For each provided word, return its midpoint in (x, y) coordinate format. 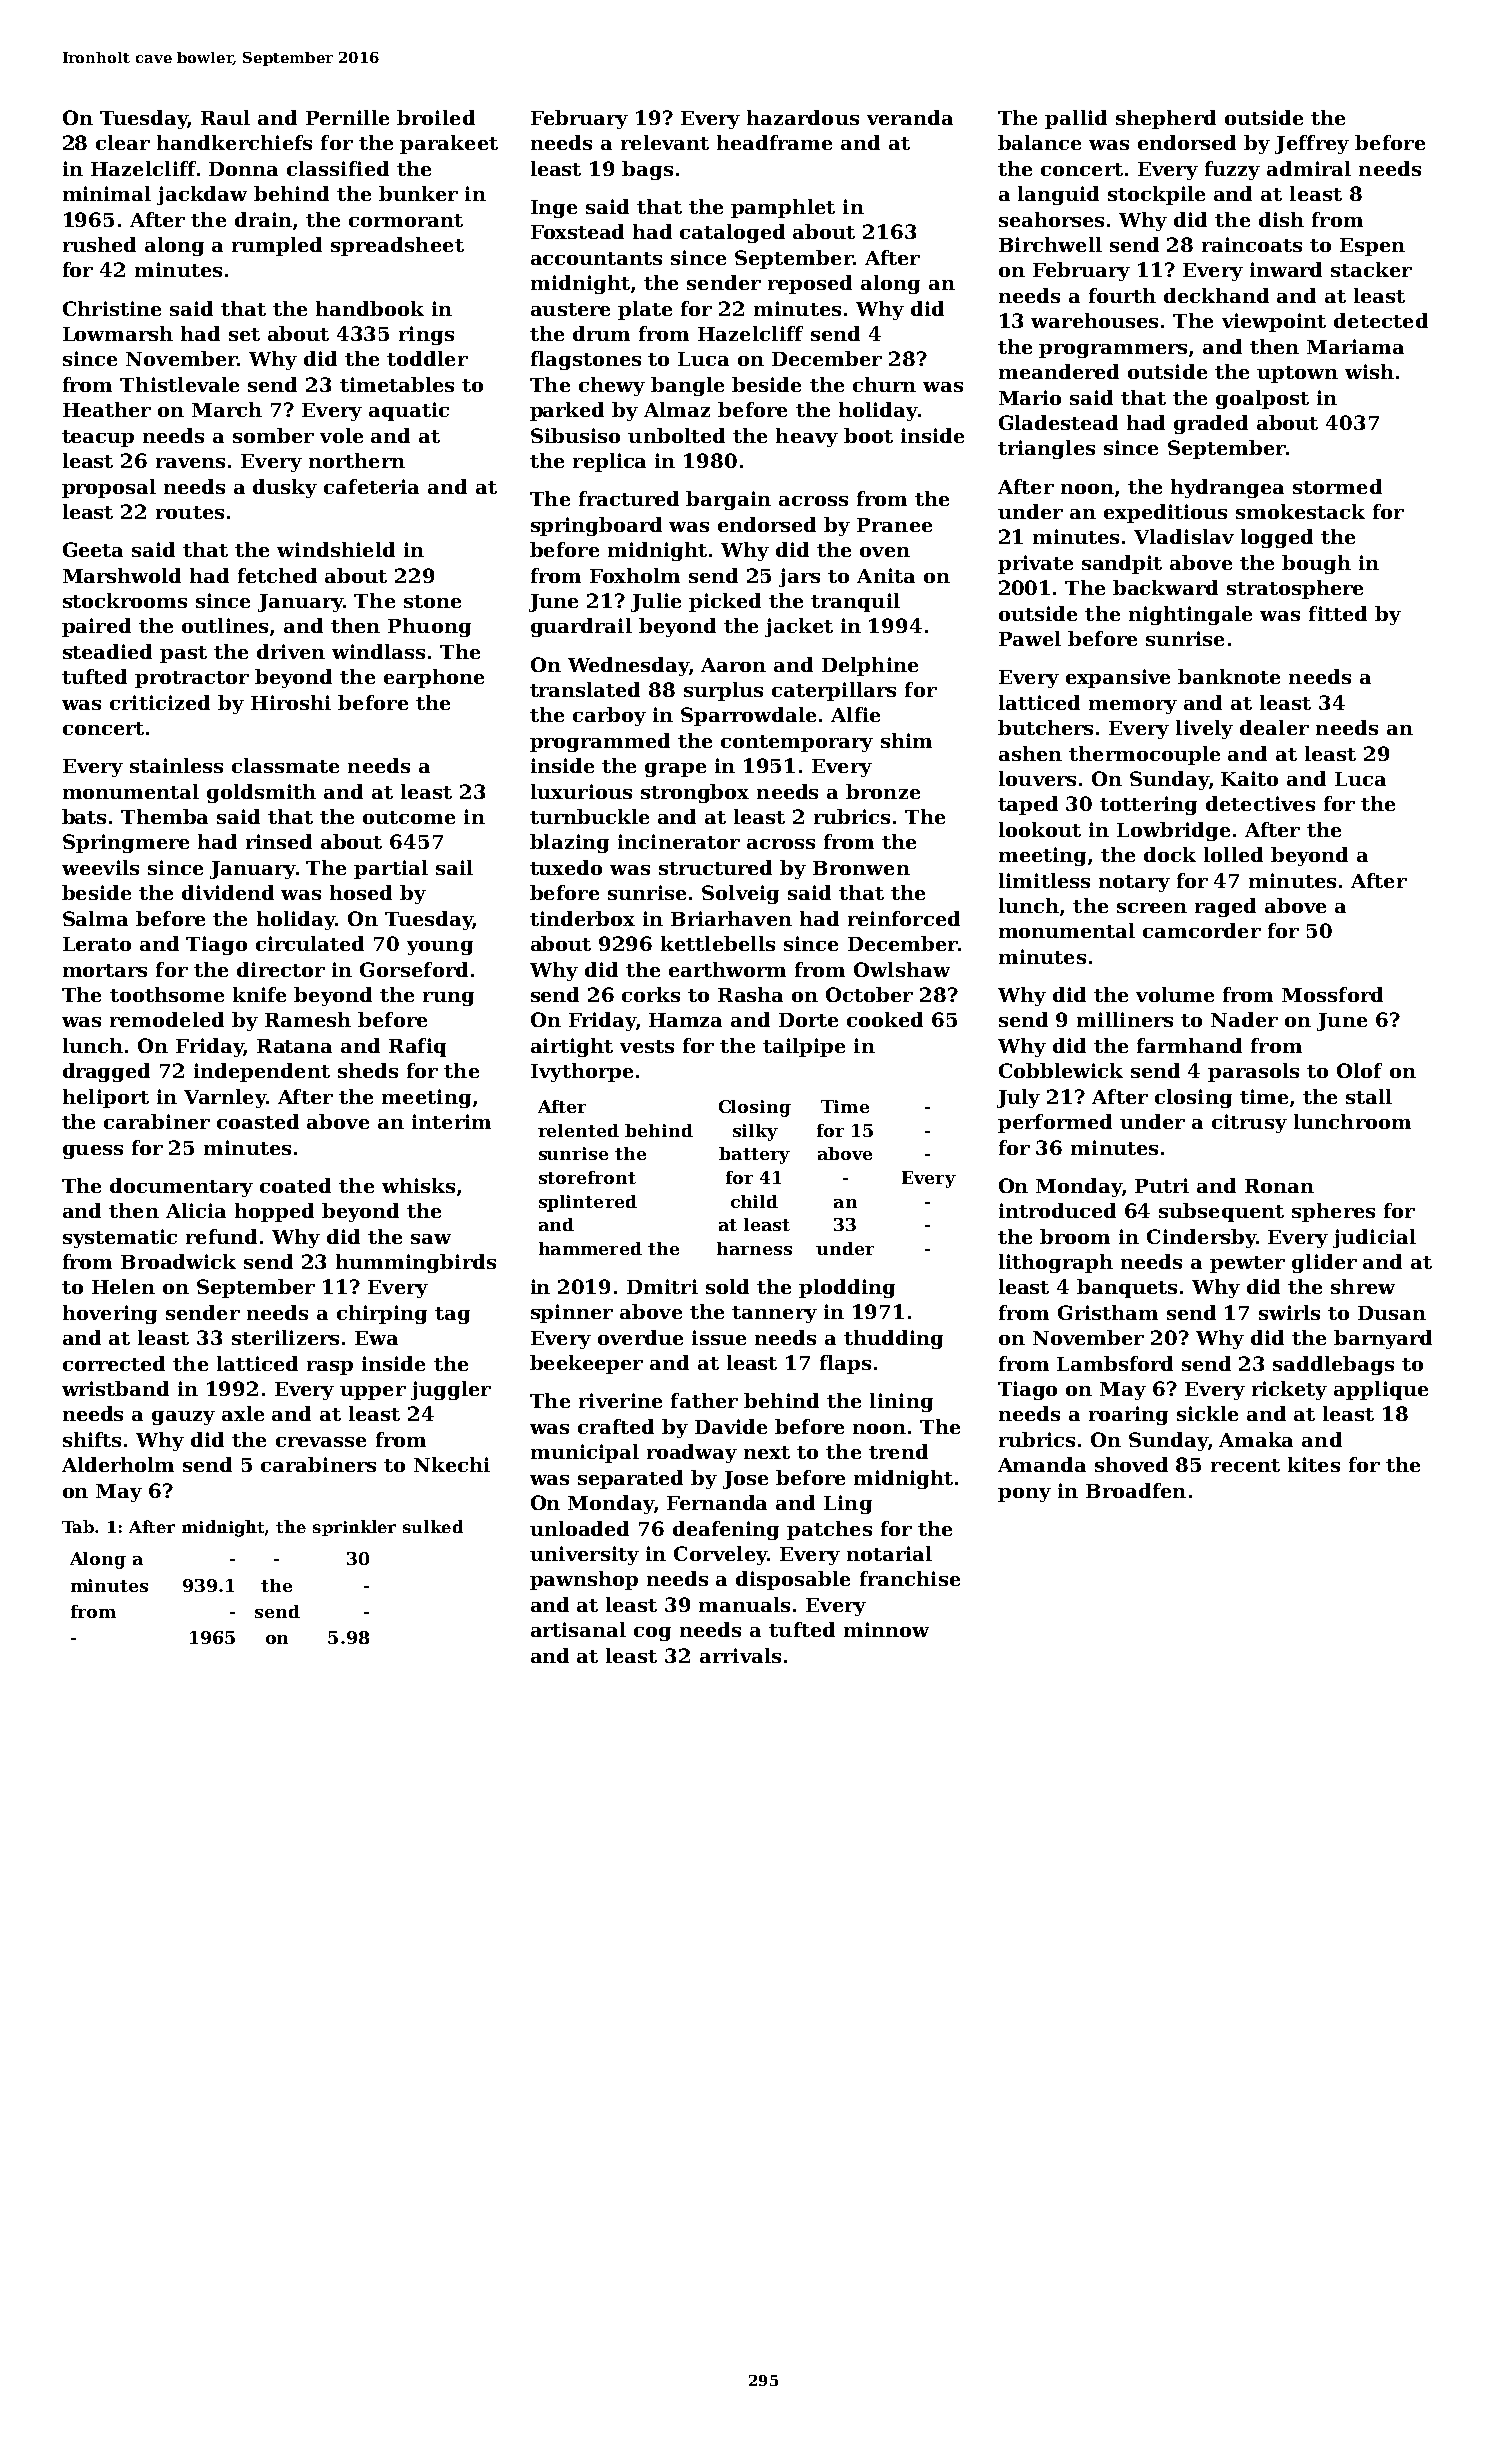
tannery (774, 1314)
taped (1028, 805)
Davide (731, 1426)
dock (1170, 854)
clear (123, 142)
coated (295, 1185)
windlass (378, 651)
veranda (910, 117)
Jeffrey (1312, 144)
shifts (92, 1439)
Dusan (1392, 1313)
